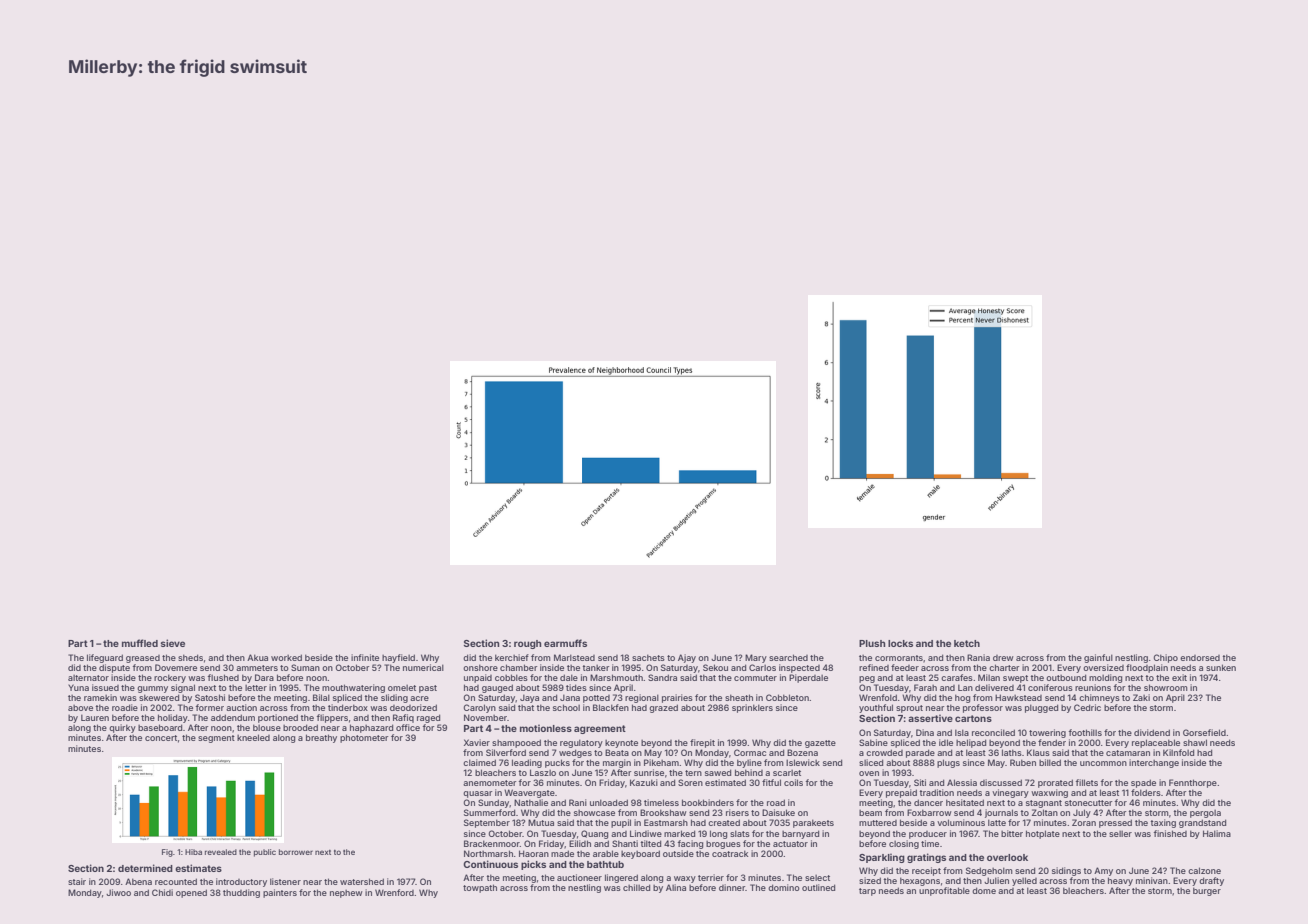  Describe the element at coordinates (867, 892) in the image. I see `tarp` at that location.
